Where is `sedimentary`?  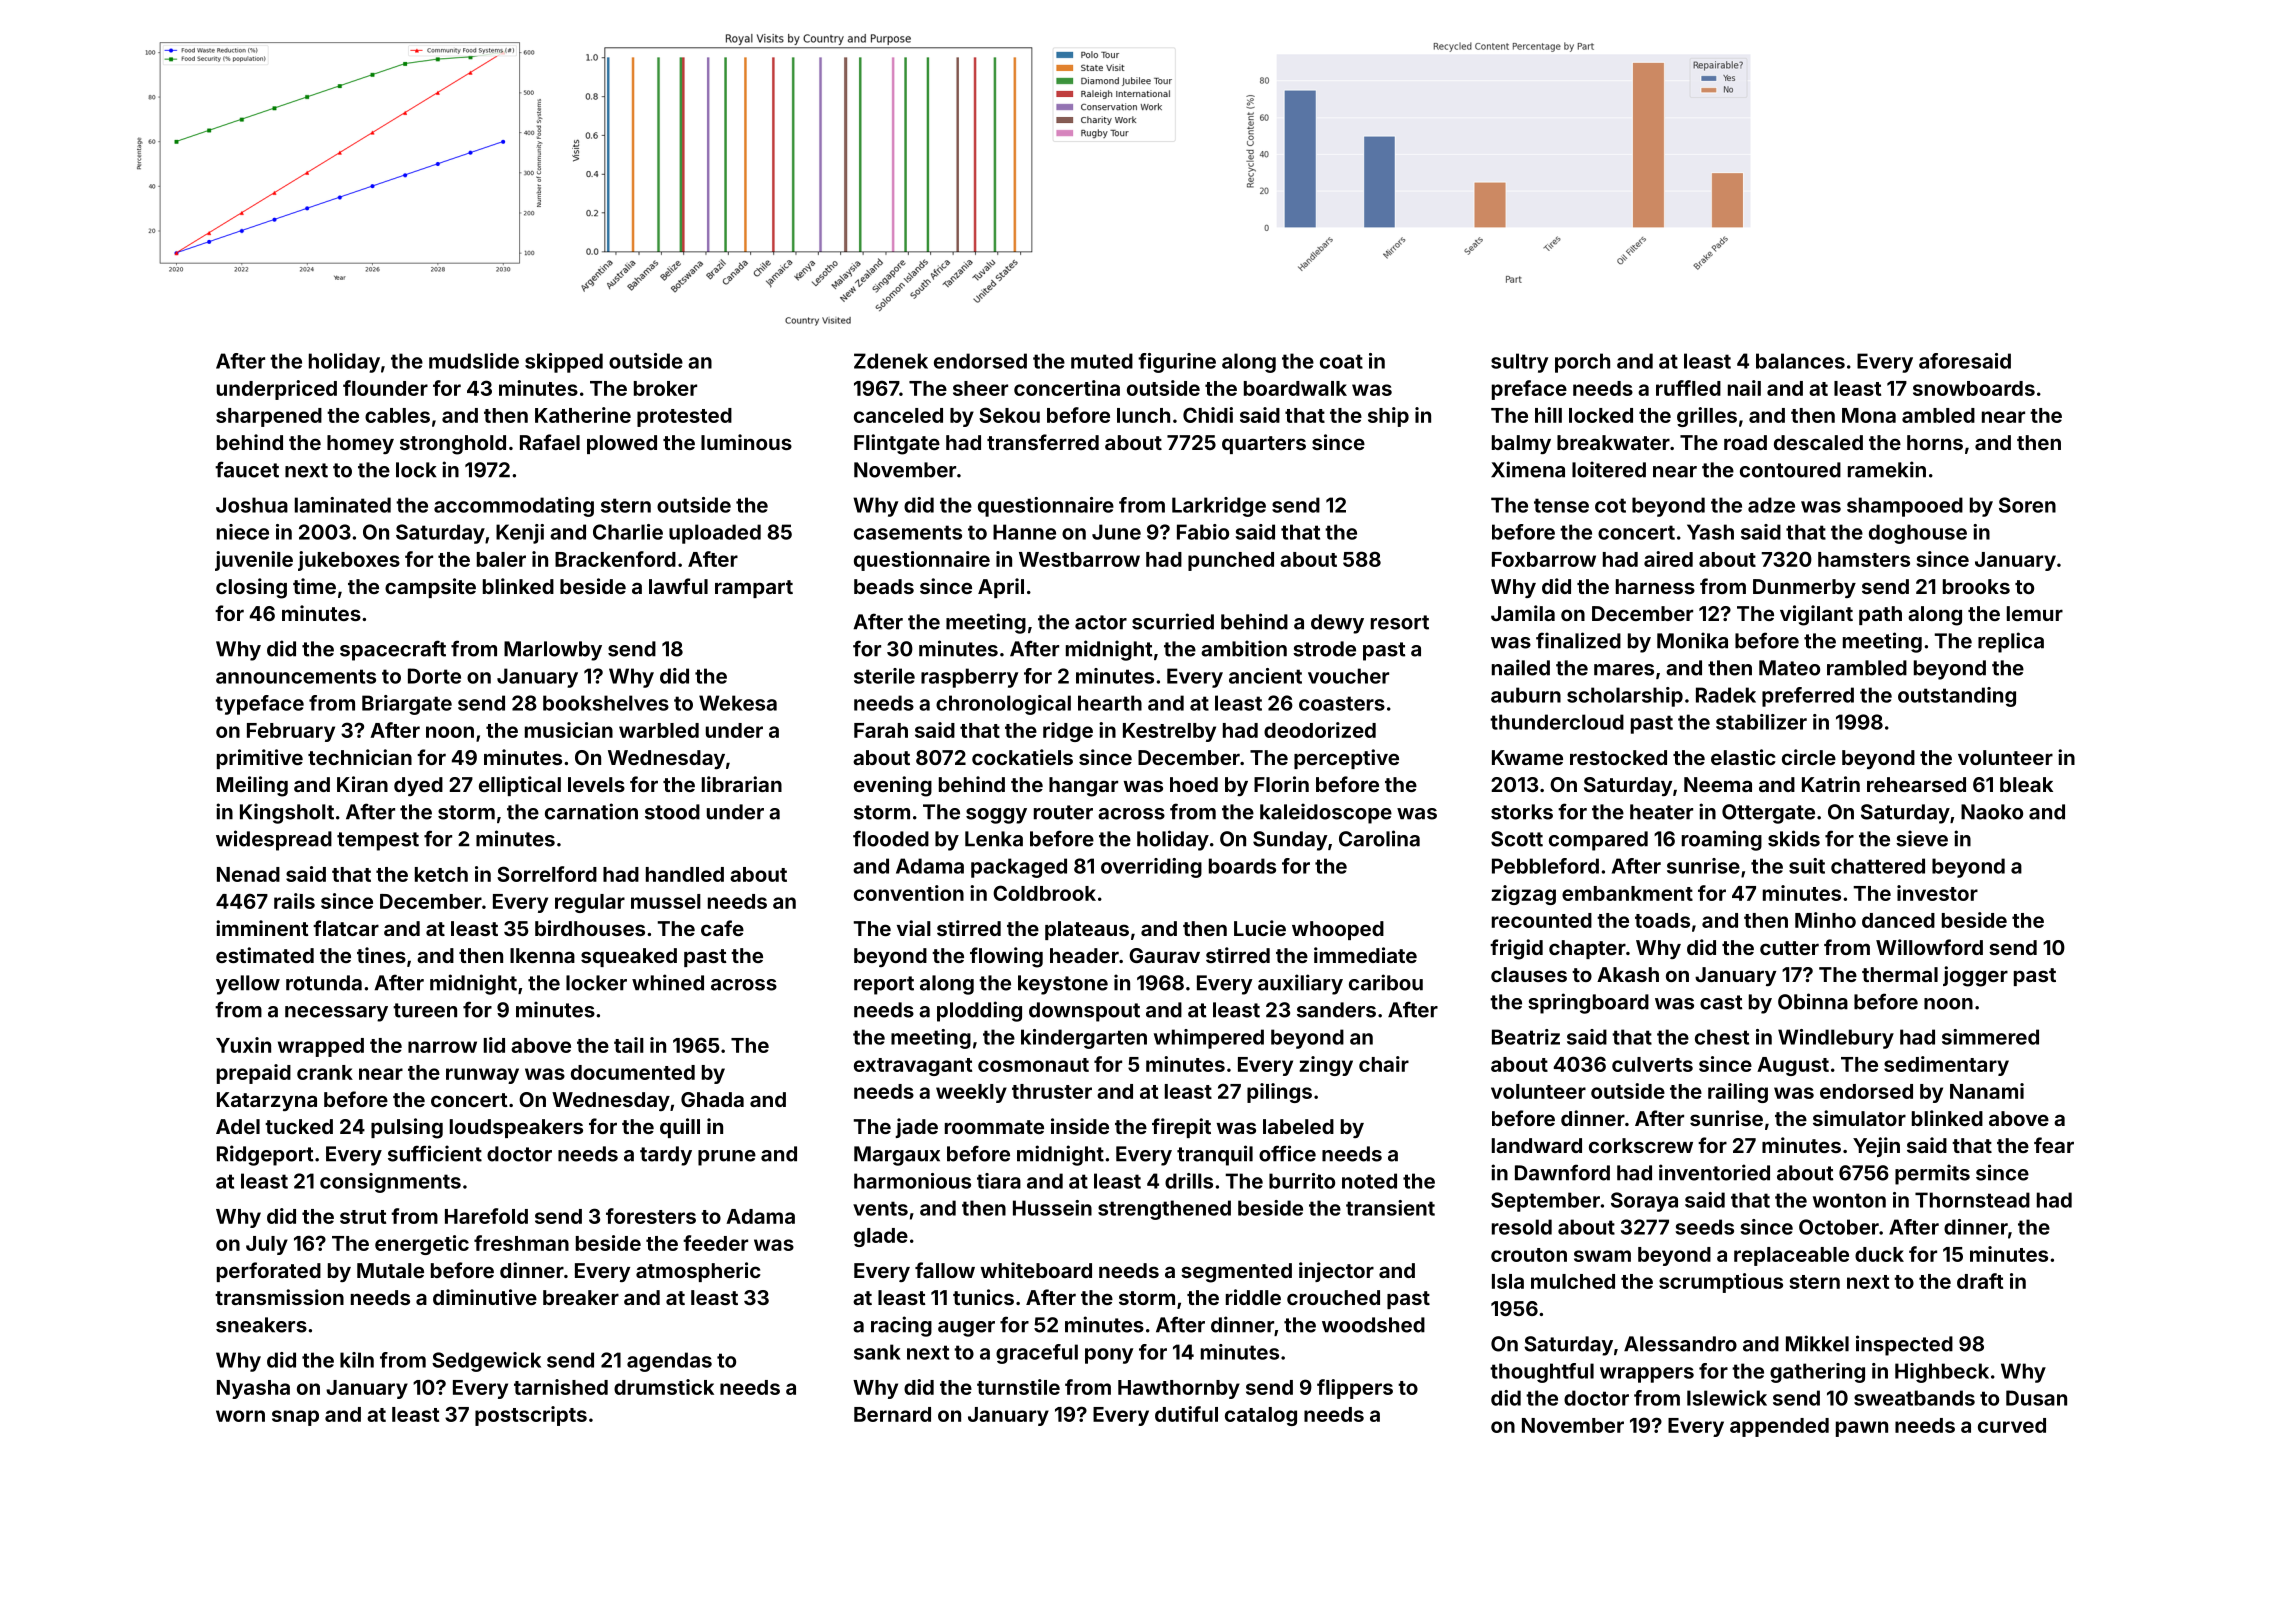
sedimentary is located at coordinates (1946, 1066).
